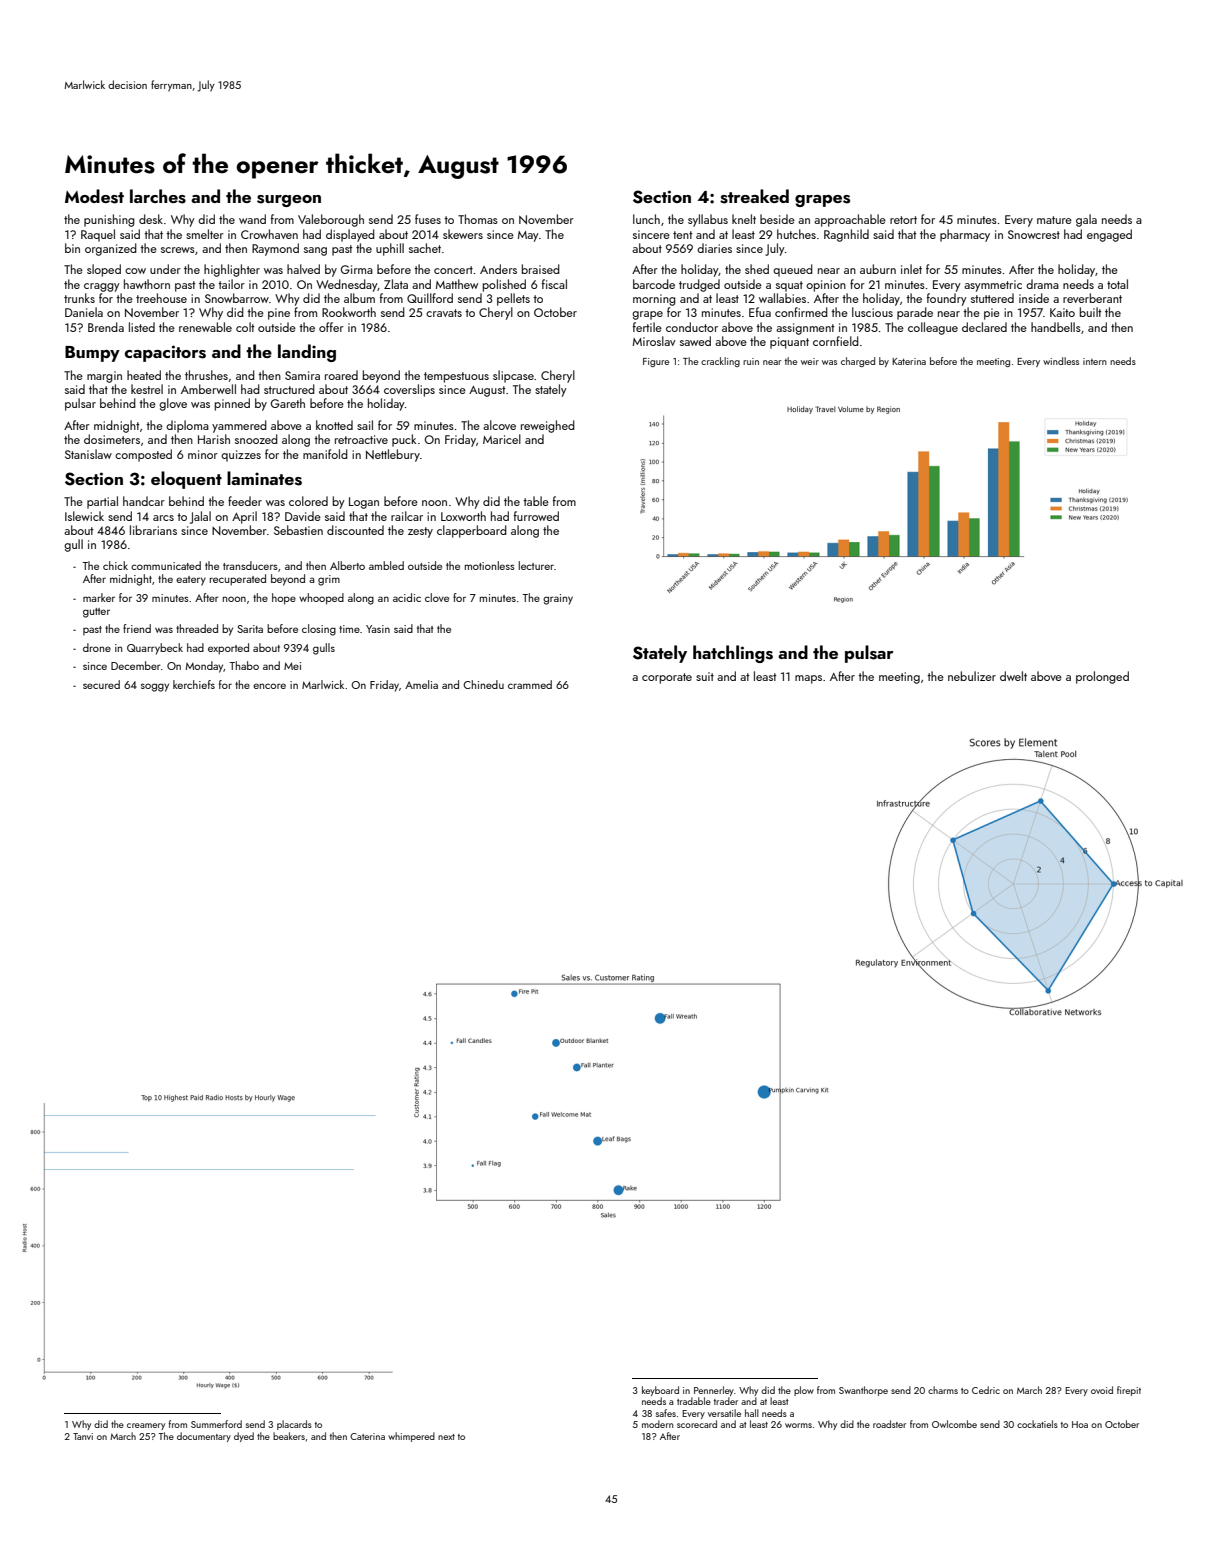  Describe the element at coordinates (478, 219) in the document. I see `Thomas` at that location.
